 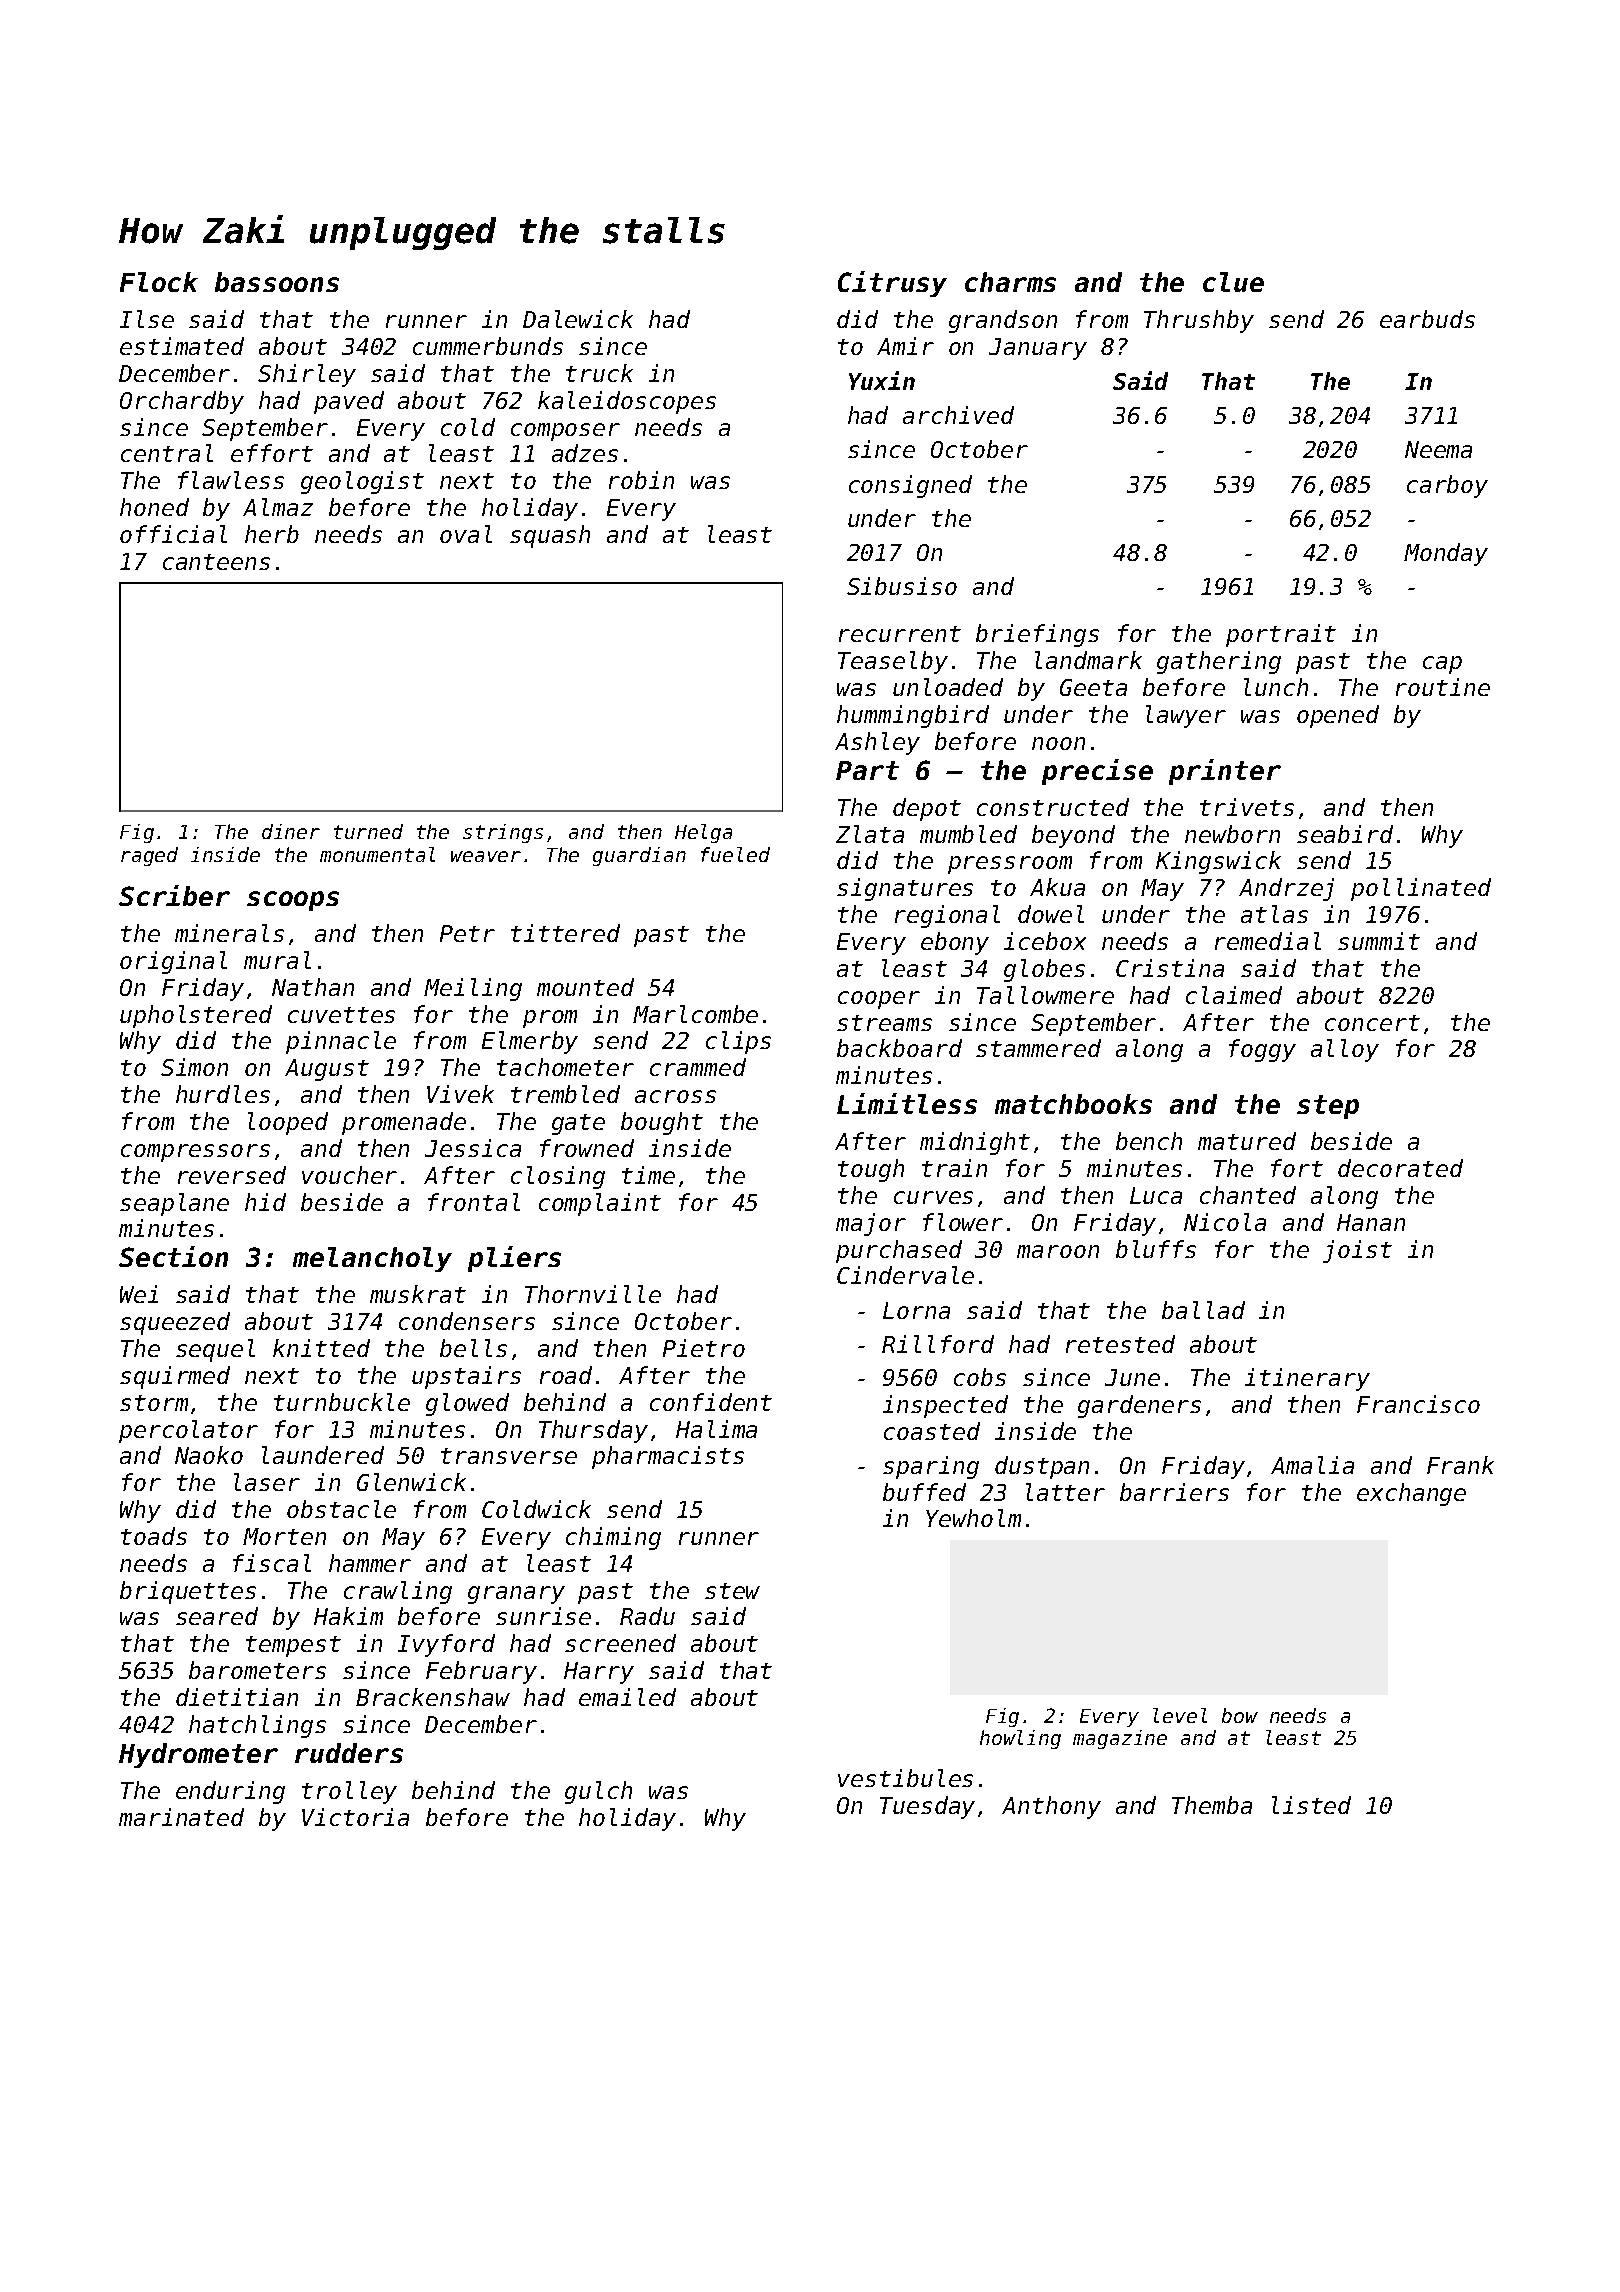 I want to click on transverse, so click(x=509, y=1456).
